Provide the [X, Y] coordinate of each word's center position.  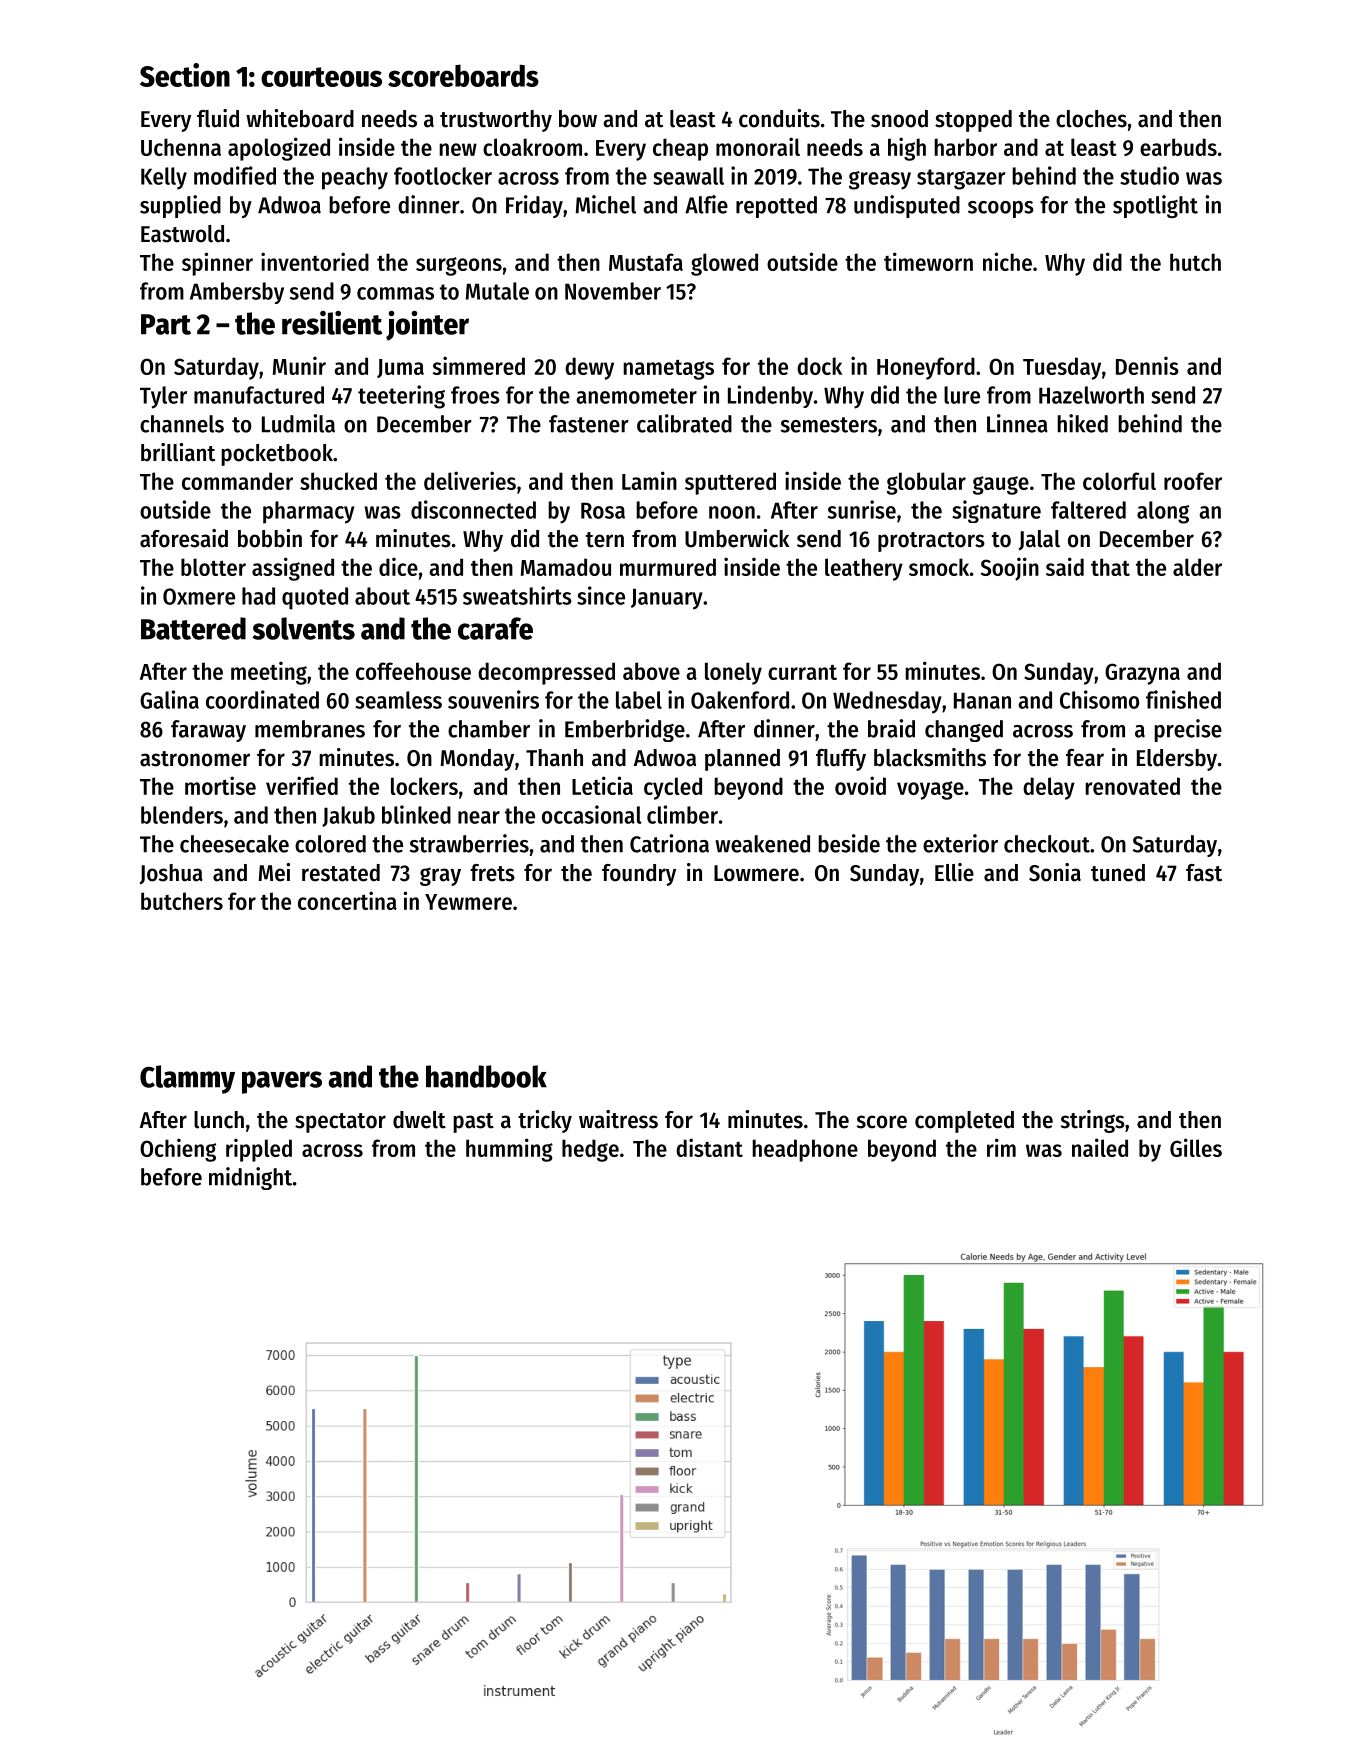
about [382, 596]
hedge [590, 1150]
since [601, 595]
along [1163, 512]
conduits [779, 118]
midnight [250, 1178]
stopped [973, 121]
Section [185, 75]
